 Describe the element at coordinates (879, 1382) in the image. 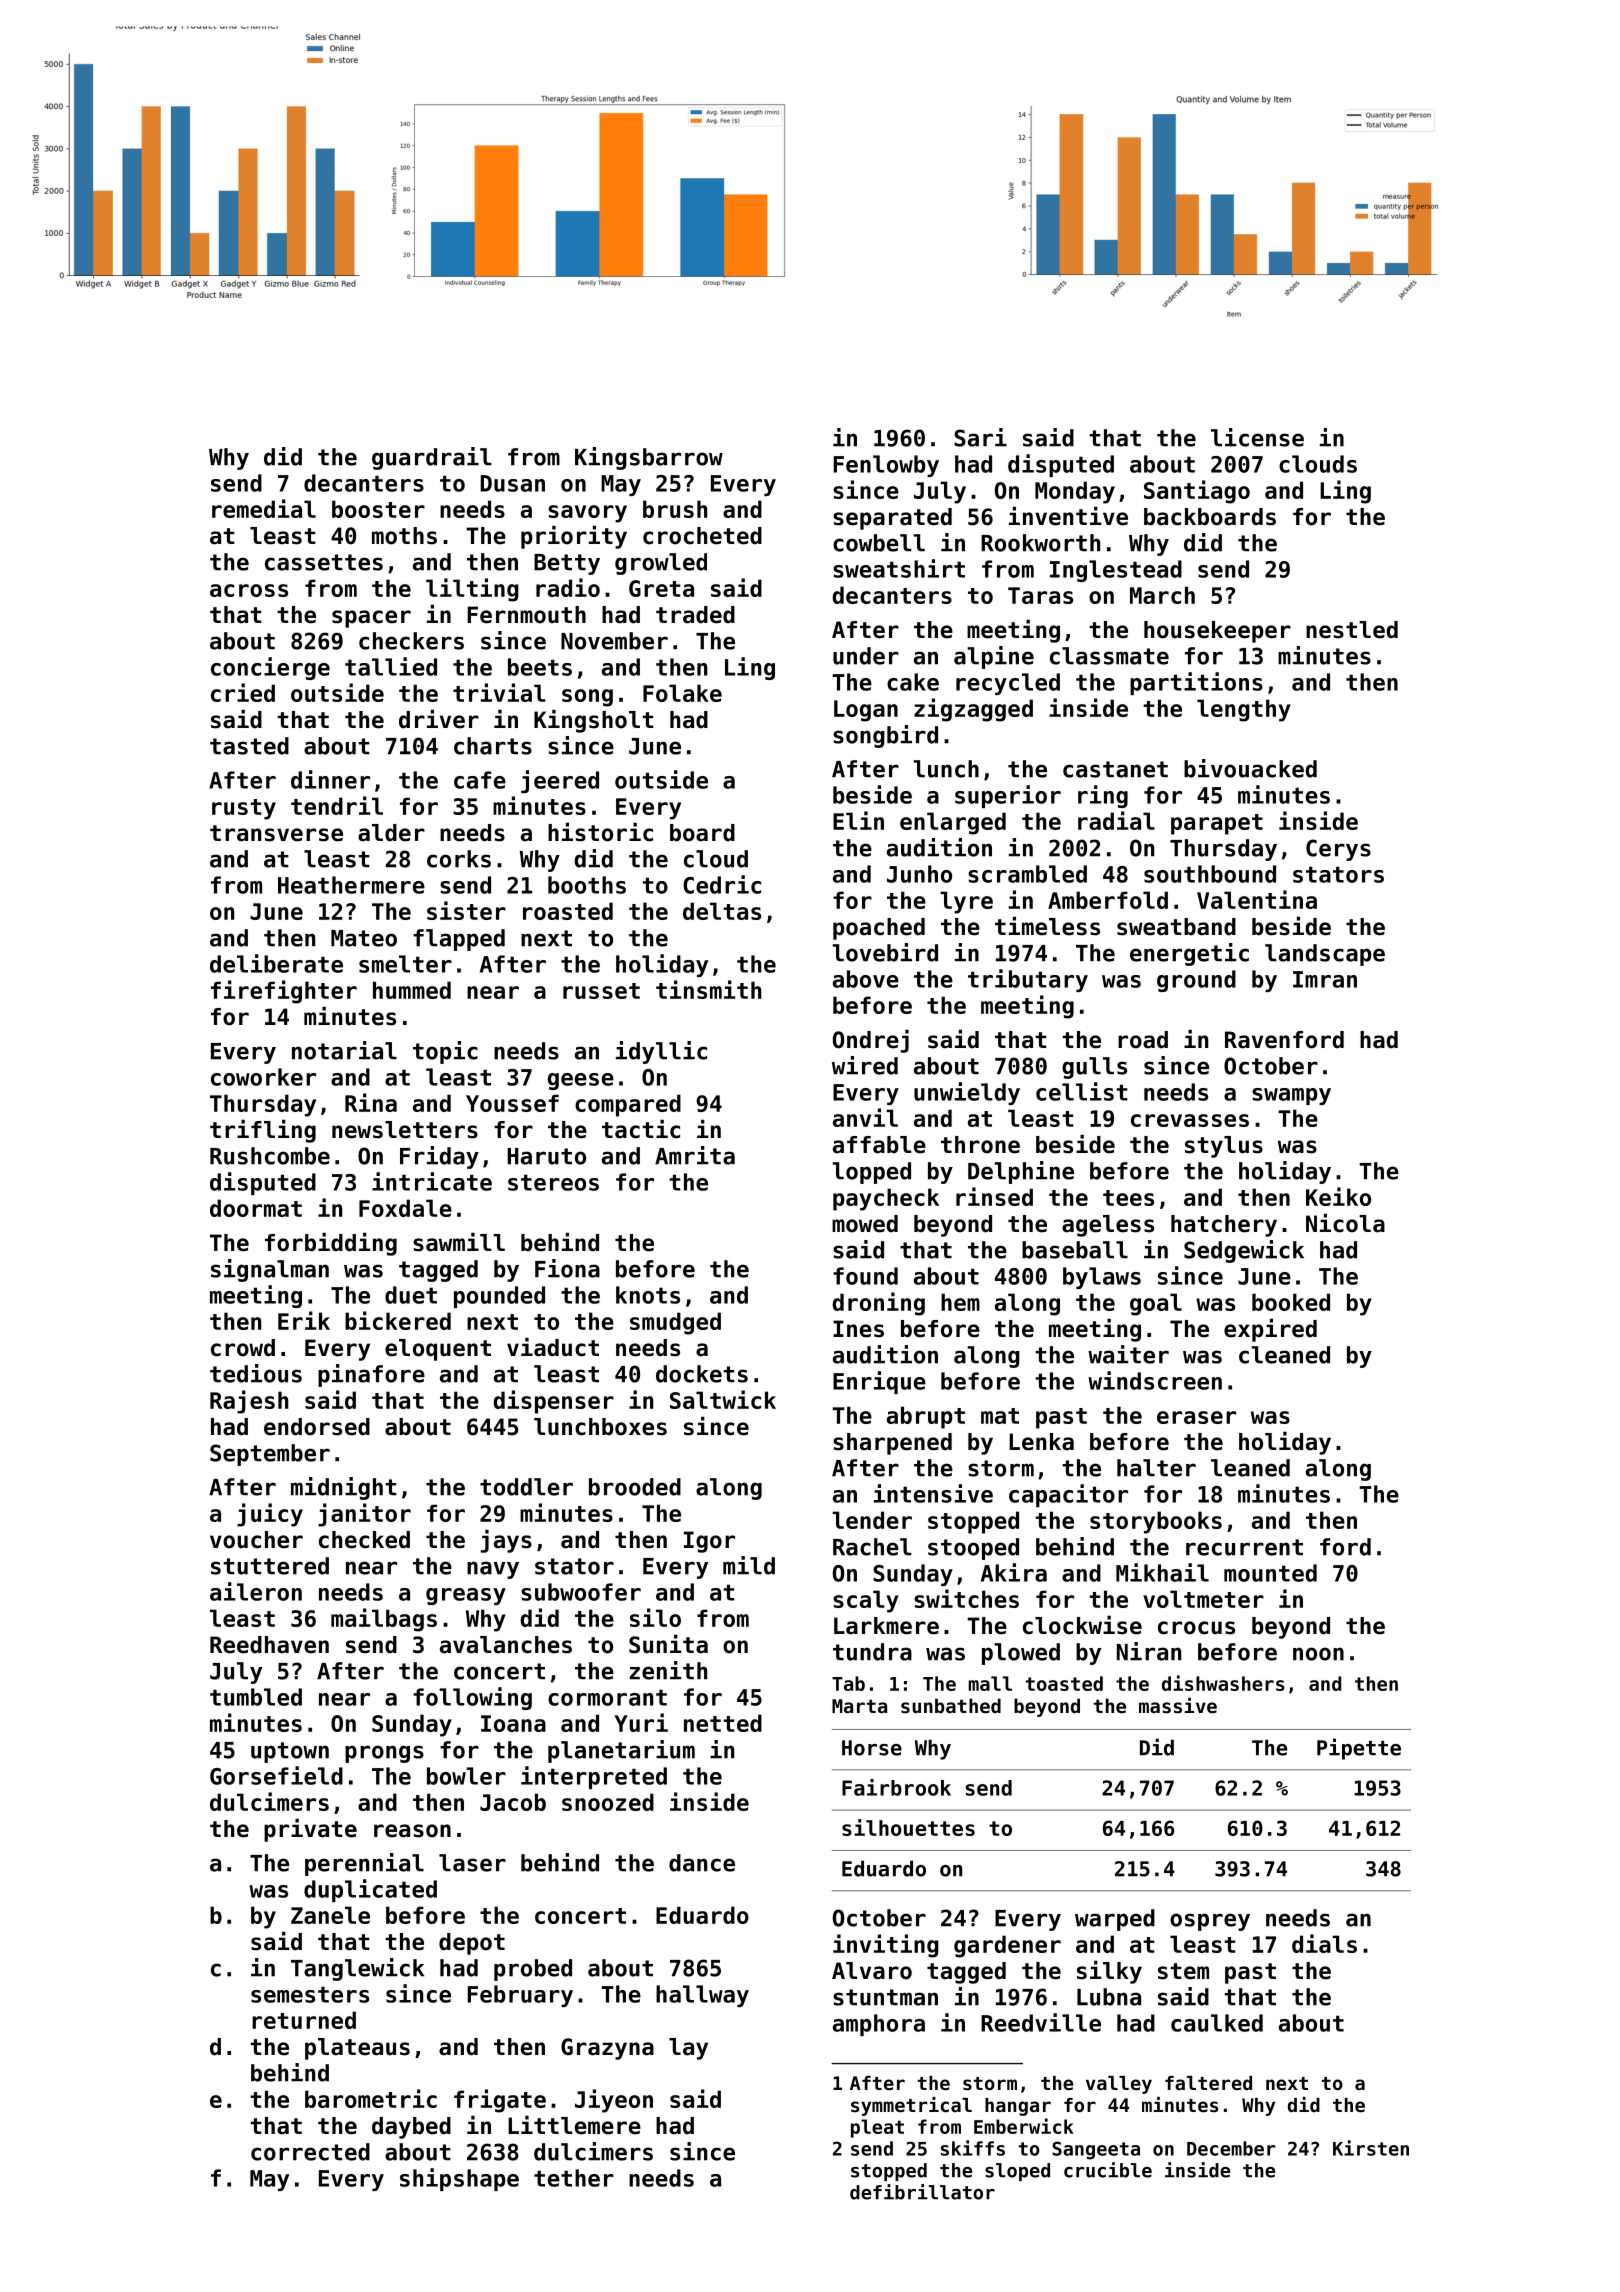

I see `Enrique` at that location.
